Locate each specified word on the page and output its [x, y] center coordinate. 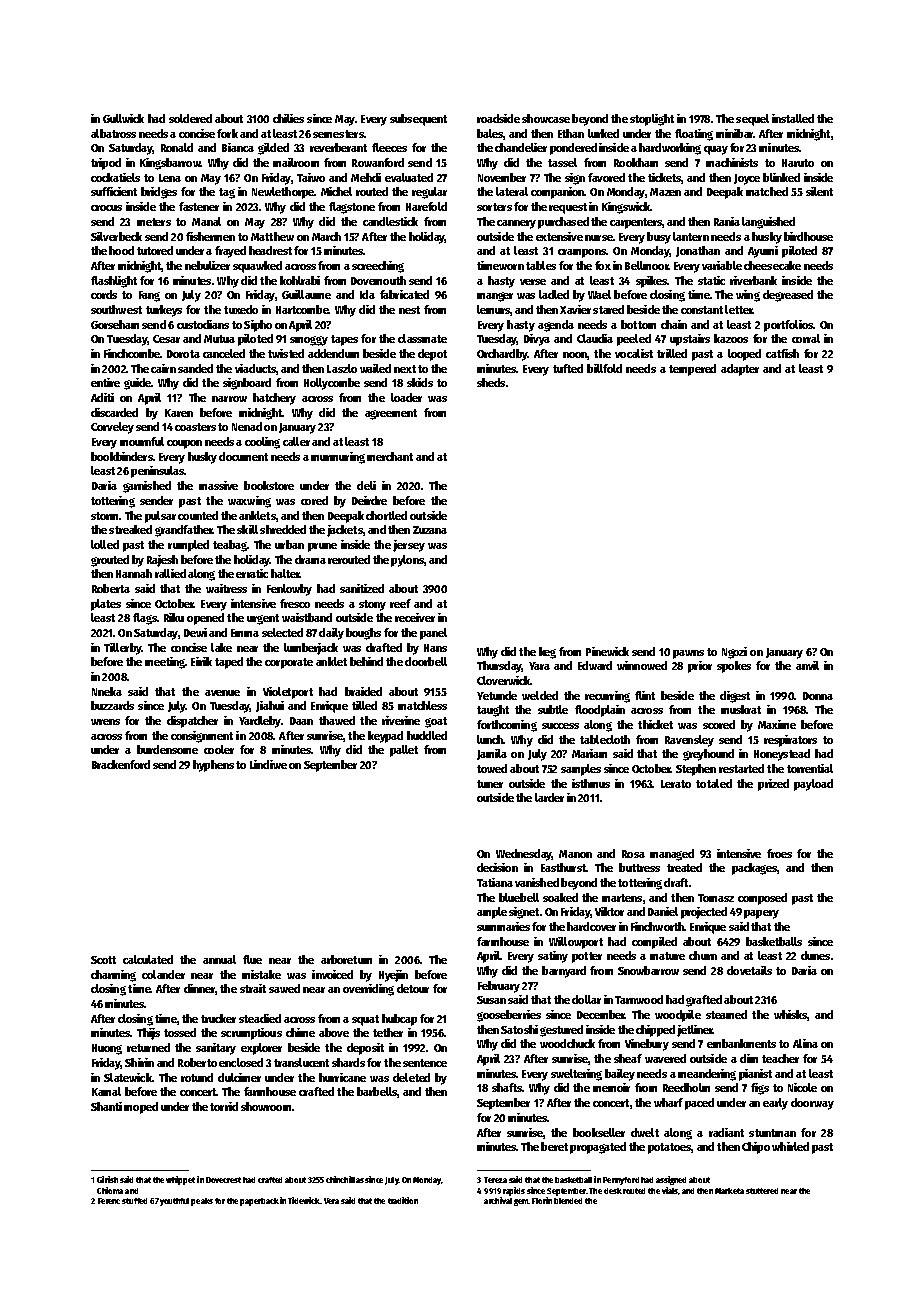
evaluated [409, 177]
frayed [230, 252]
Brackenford [121, 764]
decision [497, 867]
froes [779, 853]
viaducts [255, 368]
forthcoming [507, 726]
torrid [224, 1106]
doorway [812, 1104]
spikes [651, 282]
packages [754, 869]
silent [819, 191]
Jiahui [270, 706]
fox [603, 265]
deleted [411, 1077]
